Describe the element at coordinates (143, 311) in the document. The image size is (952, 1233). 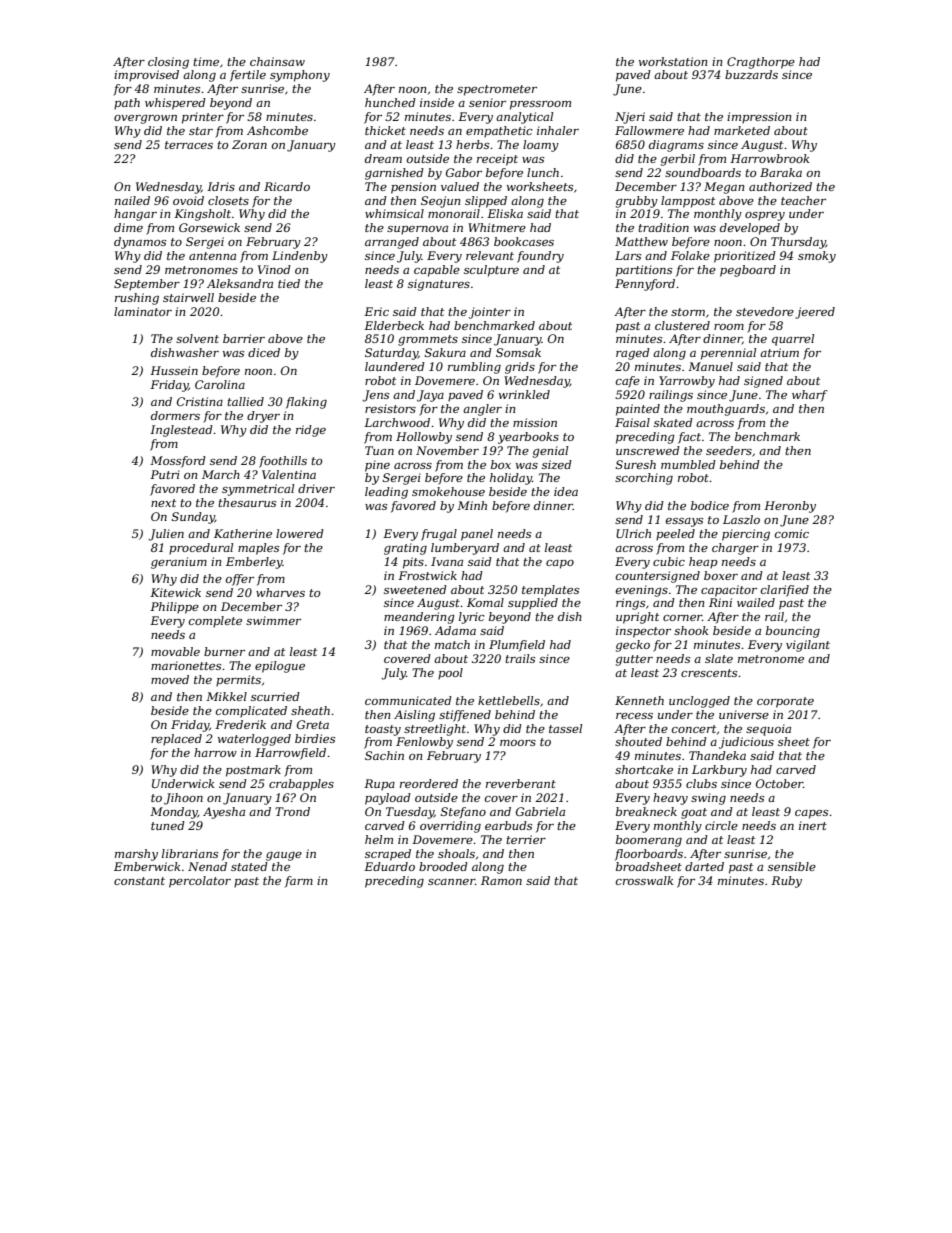
I see `laminator` at that location.
